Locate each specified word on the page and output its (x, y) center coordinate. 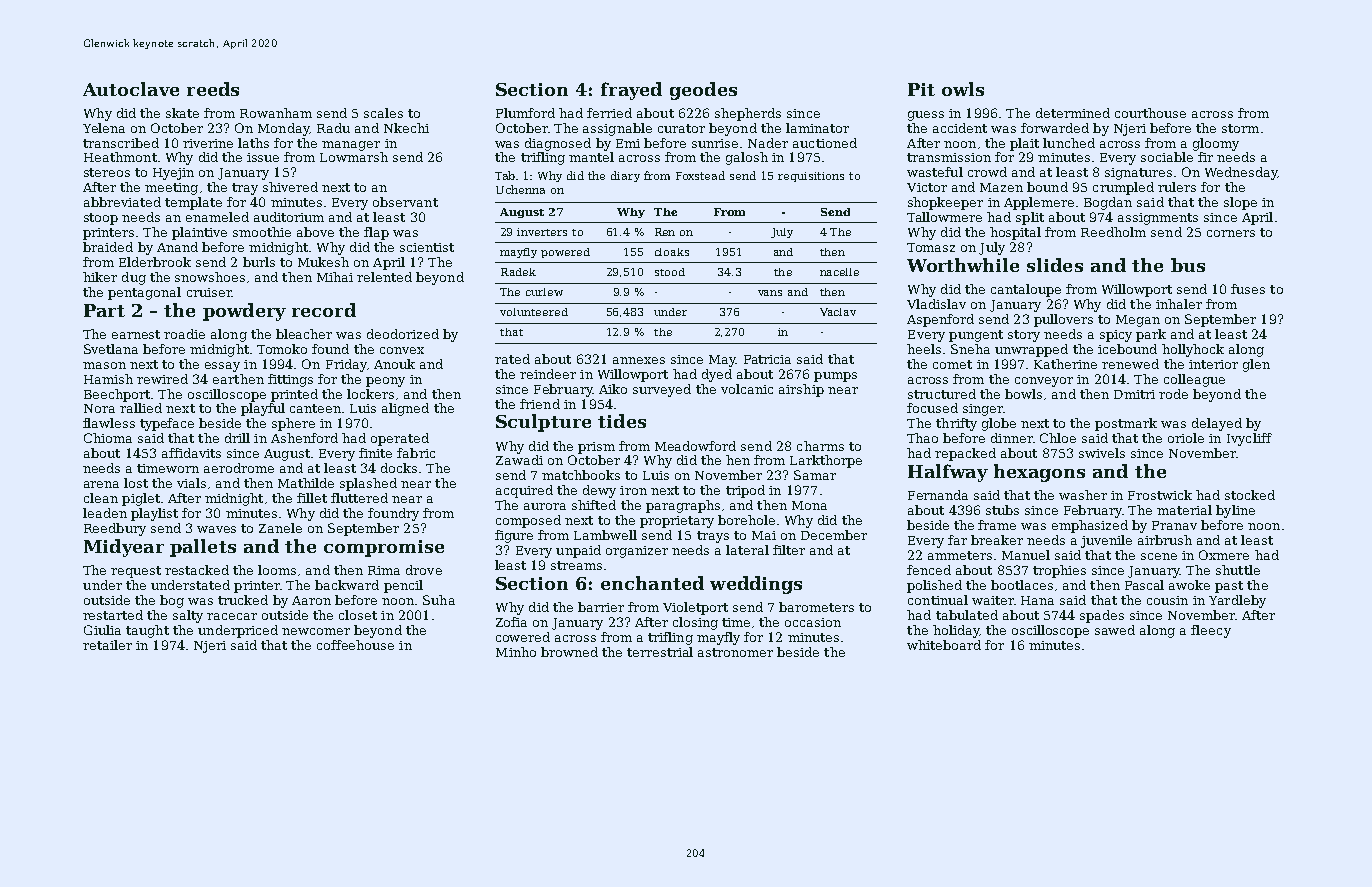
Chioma (108, 438)
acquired (524, 491)
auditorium (289, 217)
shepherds (748, 114)
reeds (213, 89)
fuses (1248, 289)
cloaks (672, 252)
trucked (243, 600)
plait (1024, 144)
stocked (1250, 495)
